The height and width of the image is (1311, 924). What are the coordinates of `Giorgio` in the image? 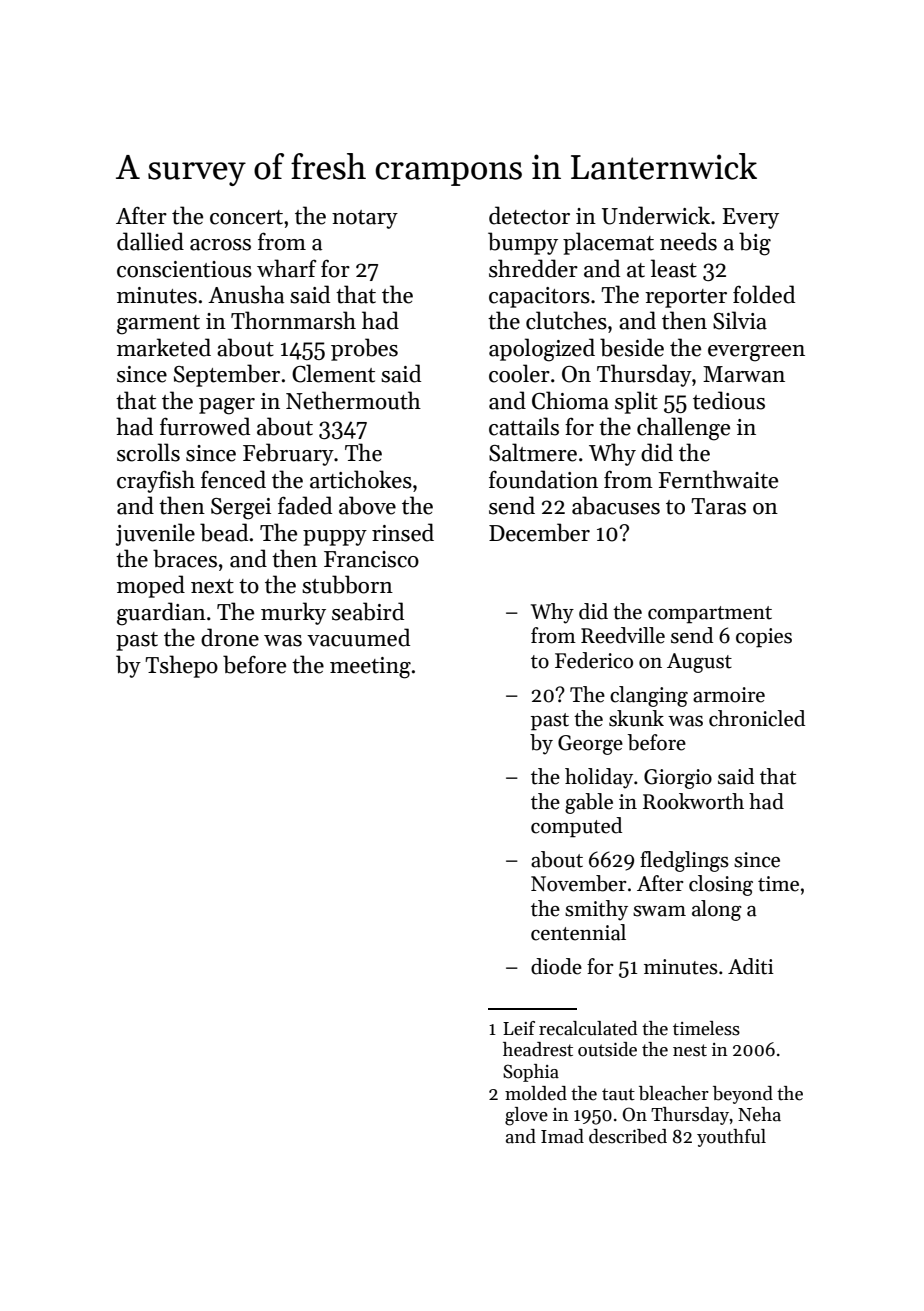 It's located at (678, 779).
